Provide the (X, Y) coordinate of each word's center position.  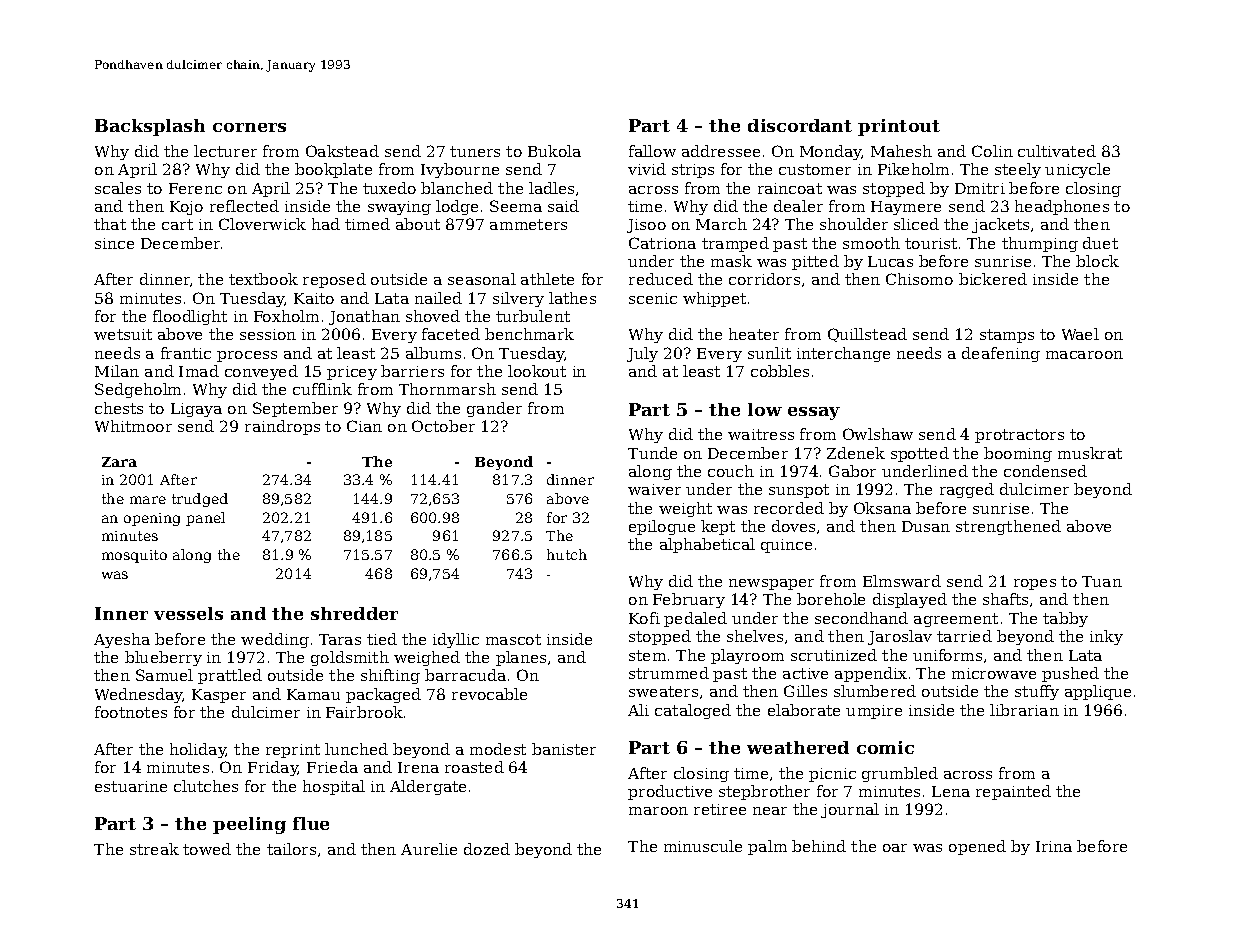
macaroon (1084, 355)
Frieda (332, 767)
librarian (1024, 710)
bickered (993, 279)
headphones (1062, 207)
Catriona (662, 243)
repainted (1013, 792)
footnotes (131, 712)
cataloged (693, 711)
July (642, 354)
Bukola (554, 151)
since (114, 243)
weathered (798, 747)
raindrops (282, 427)
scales (118, 188)
